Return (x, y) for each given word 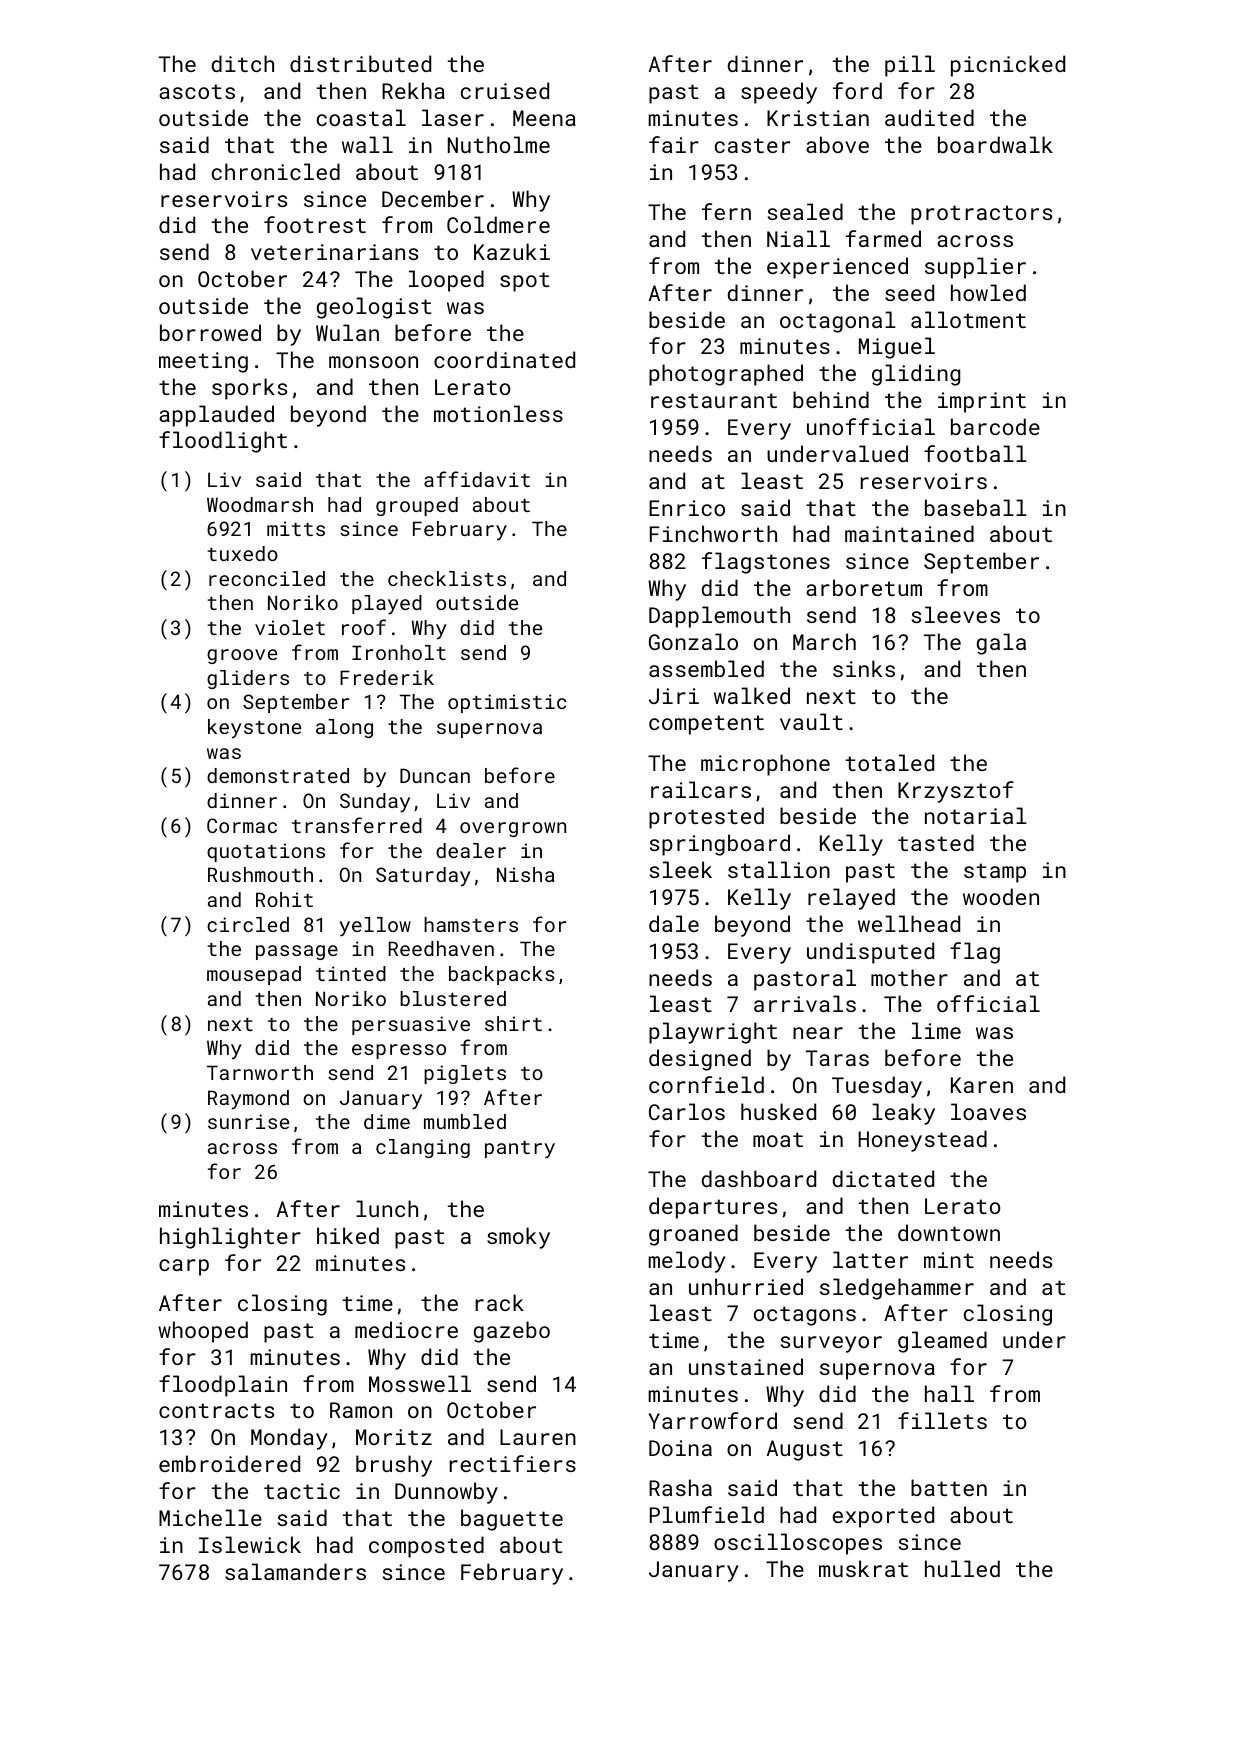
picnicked (1008, 66)
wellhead (909, 923)
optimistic (507, 703)
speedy (779, 93)
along (344, 728)
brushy (394, 1466)
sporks (249, 389)
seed (909, 292)
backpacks (502, 975)
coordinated (504, 359)
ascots (197, 91)
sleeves (956, 614)
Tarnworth (260, 1072)
